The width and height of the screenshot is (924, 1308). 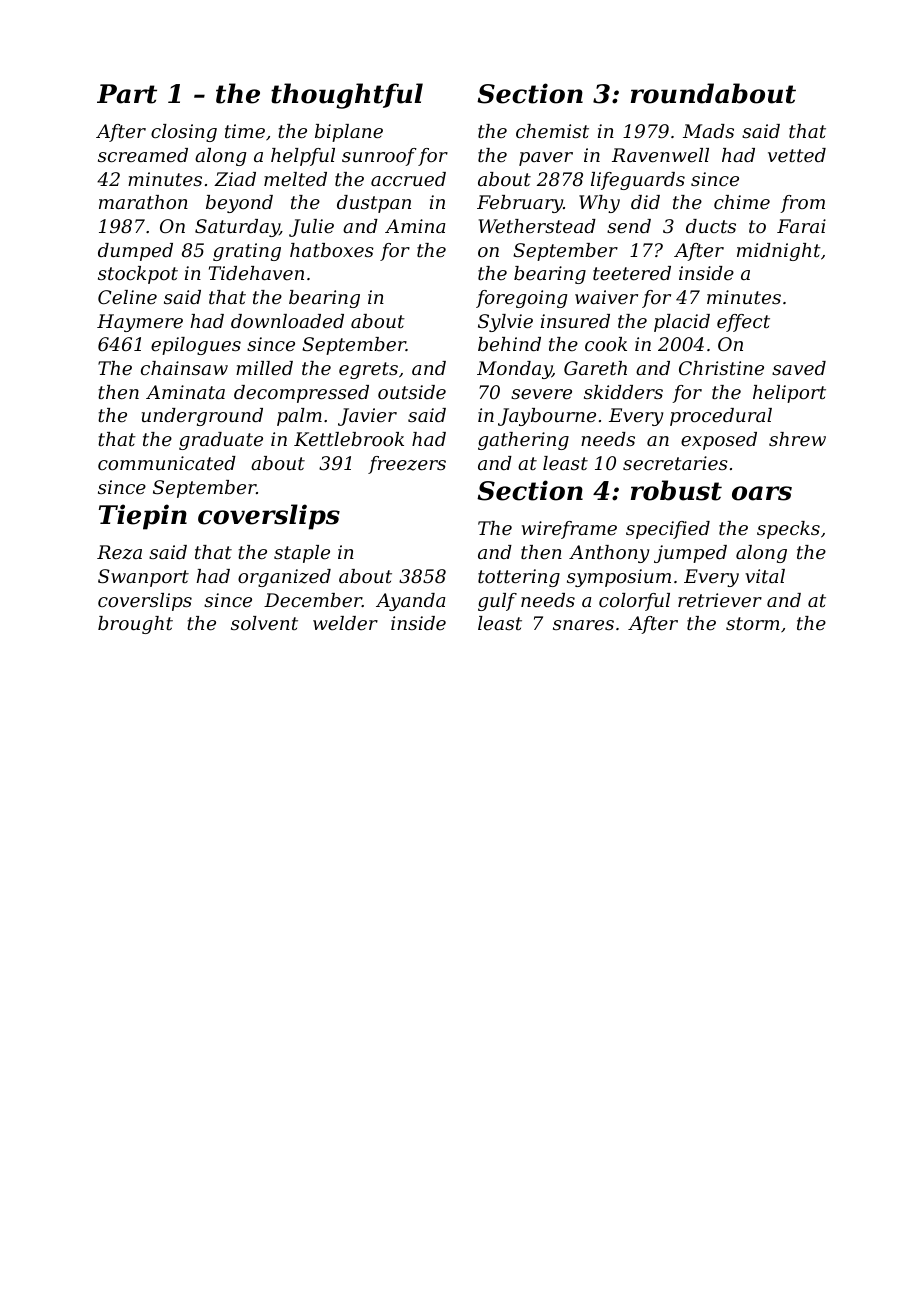 What do you see at coordinates (799, 368) in the screenshot?
I see `saved` at bounding box center [799, 368].
